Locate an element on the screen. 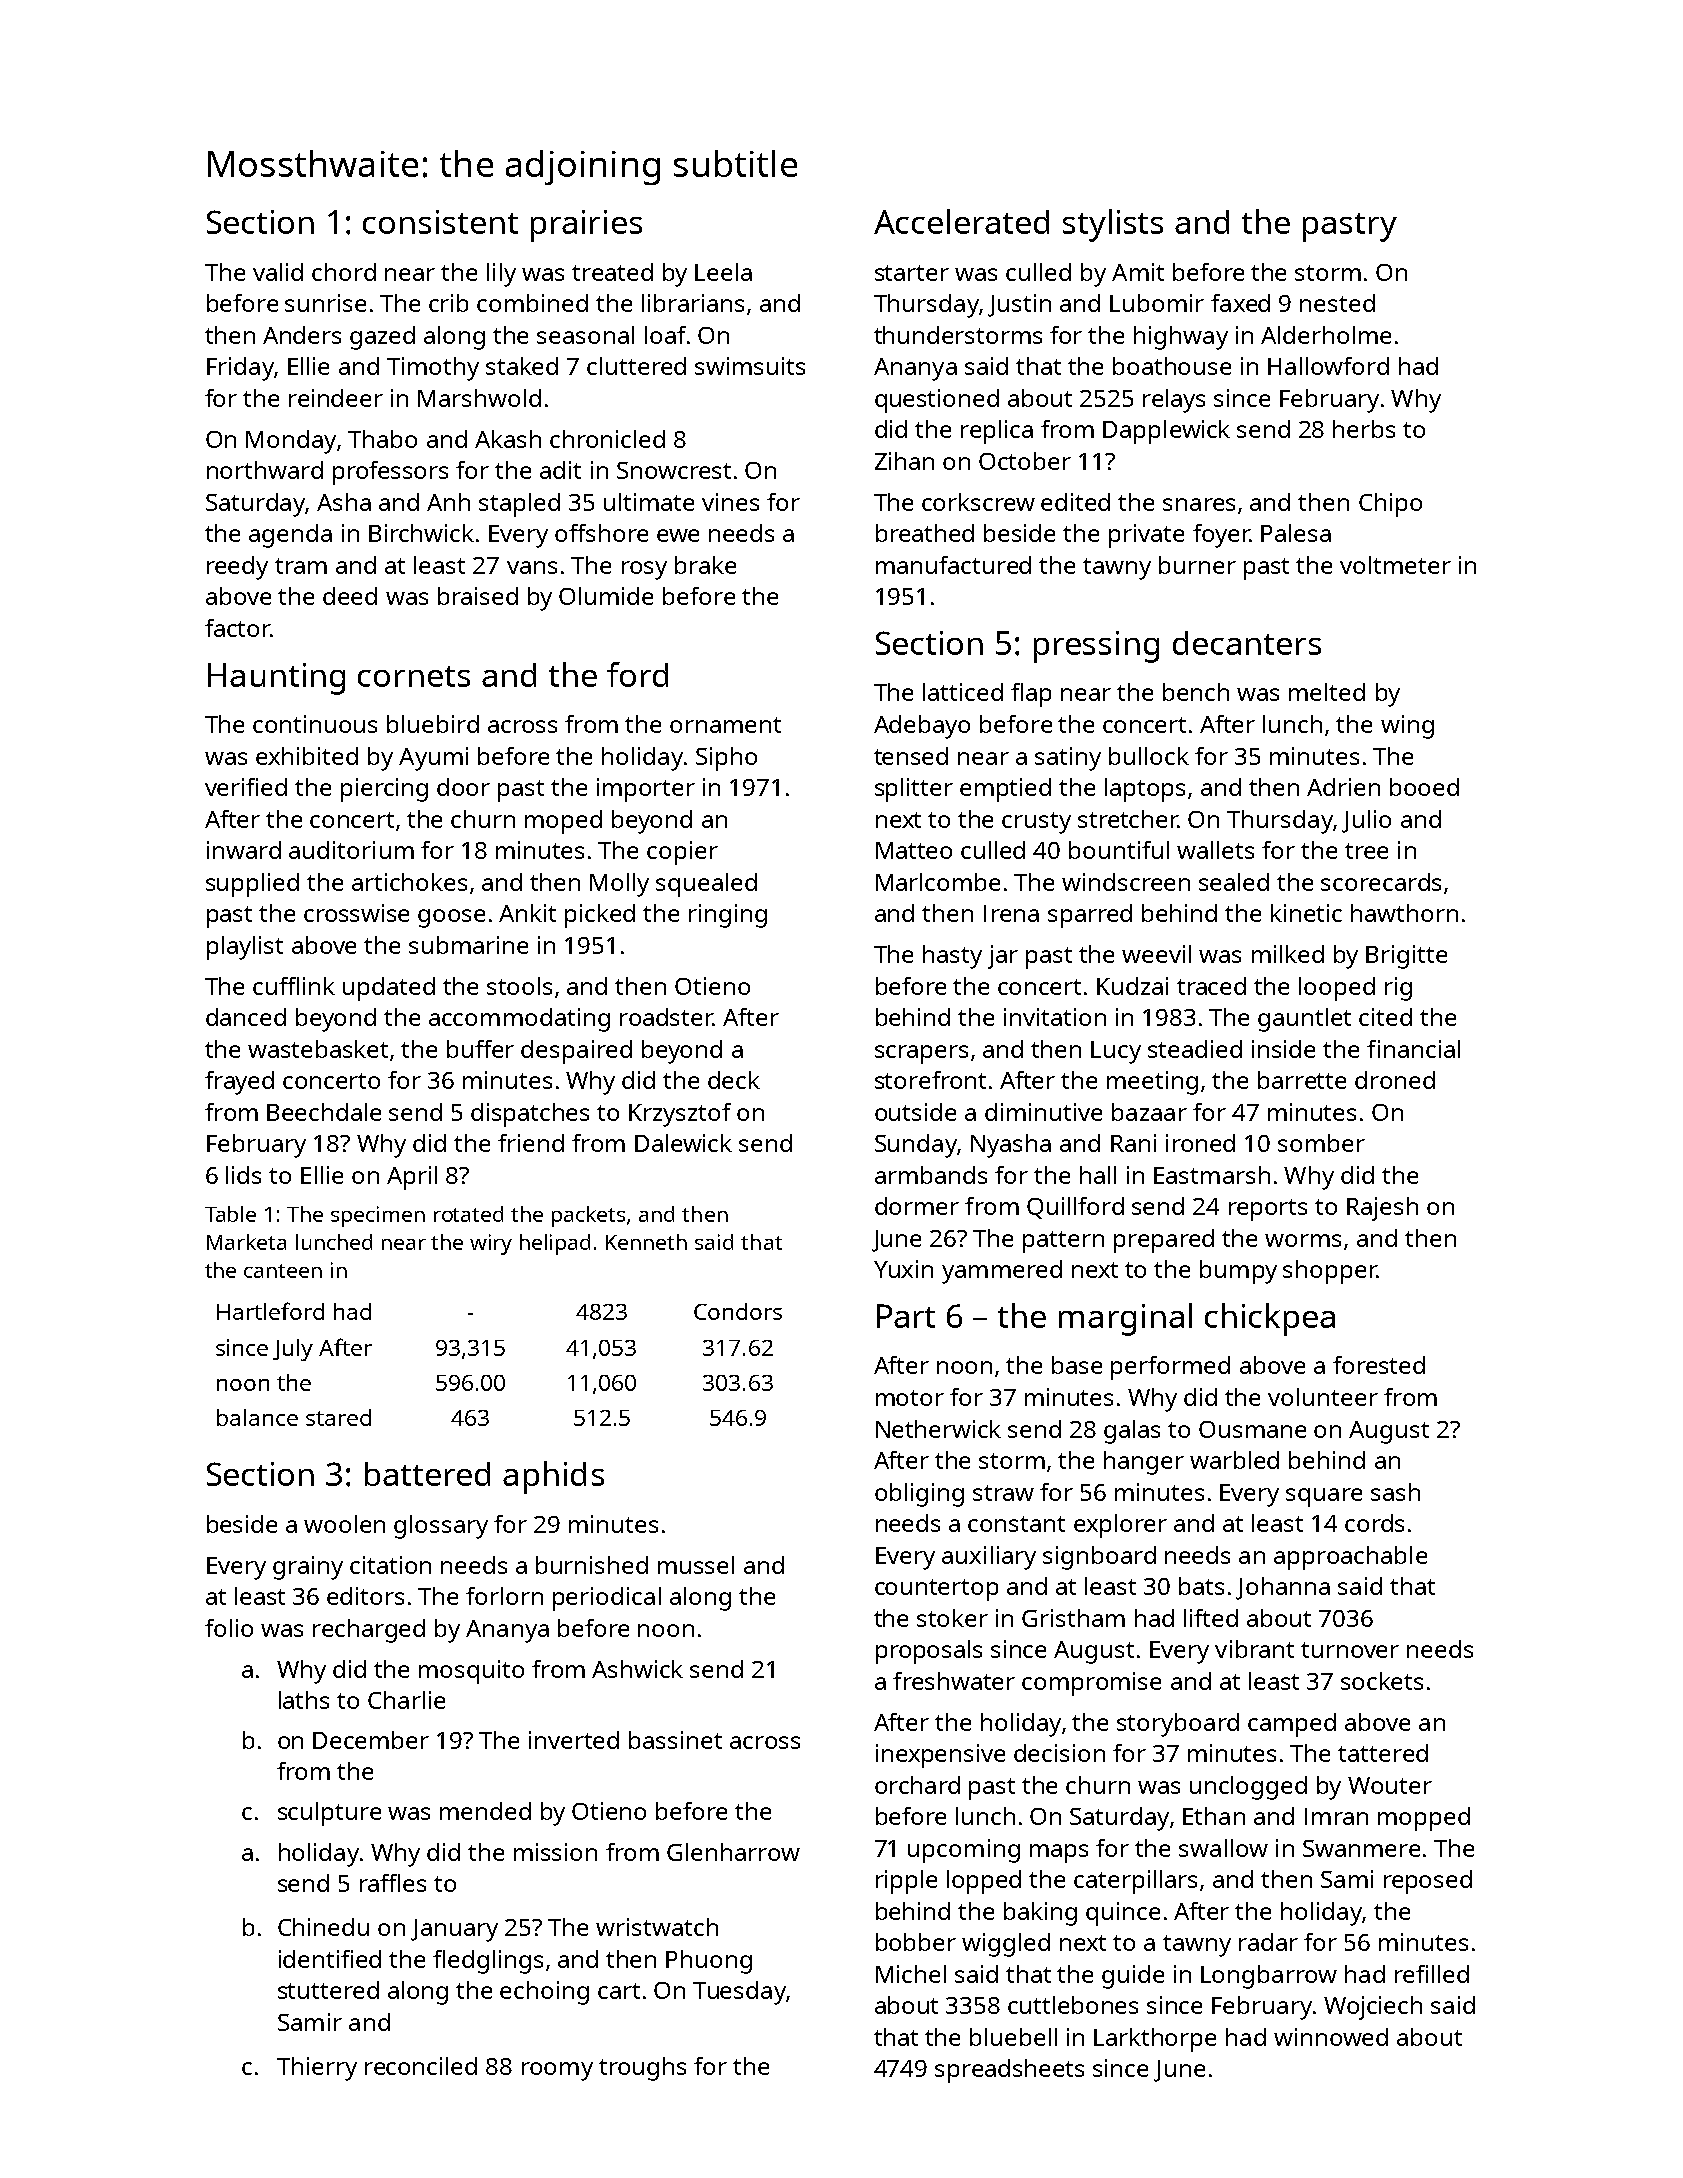 This screenshot has height=2178, width=1683. valid is located at coordinates (278, 272).
